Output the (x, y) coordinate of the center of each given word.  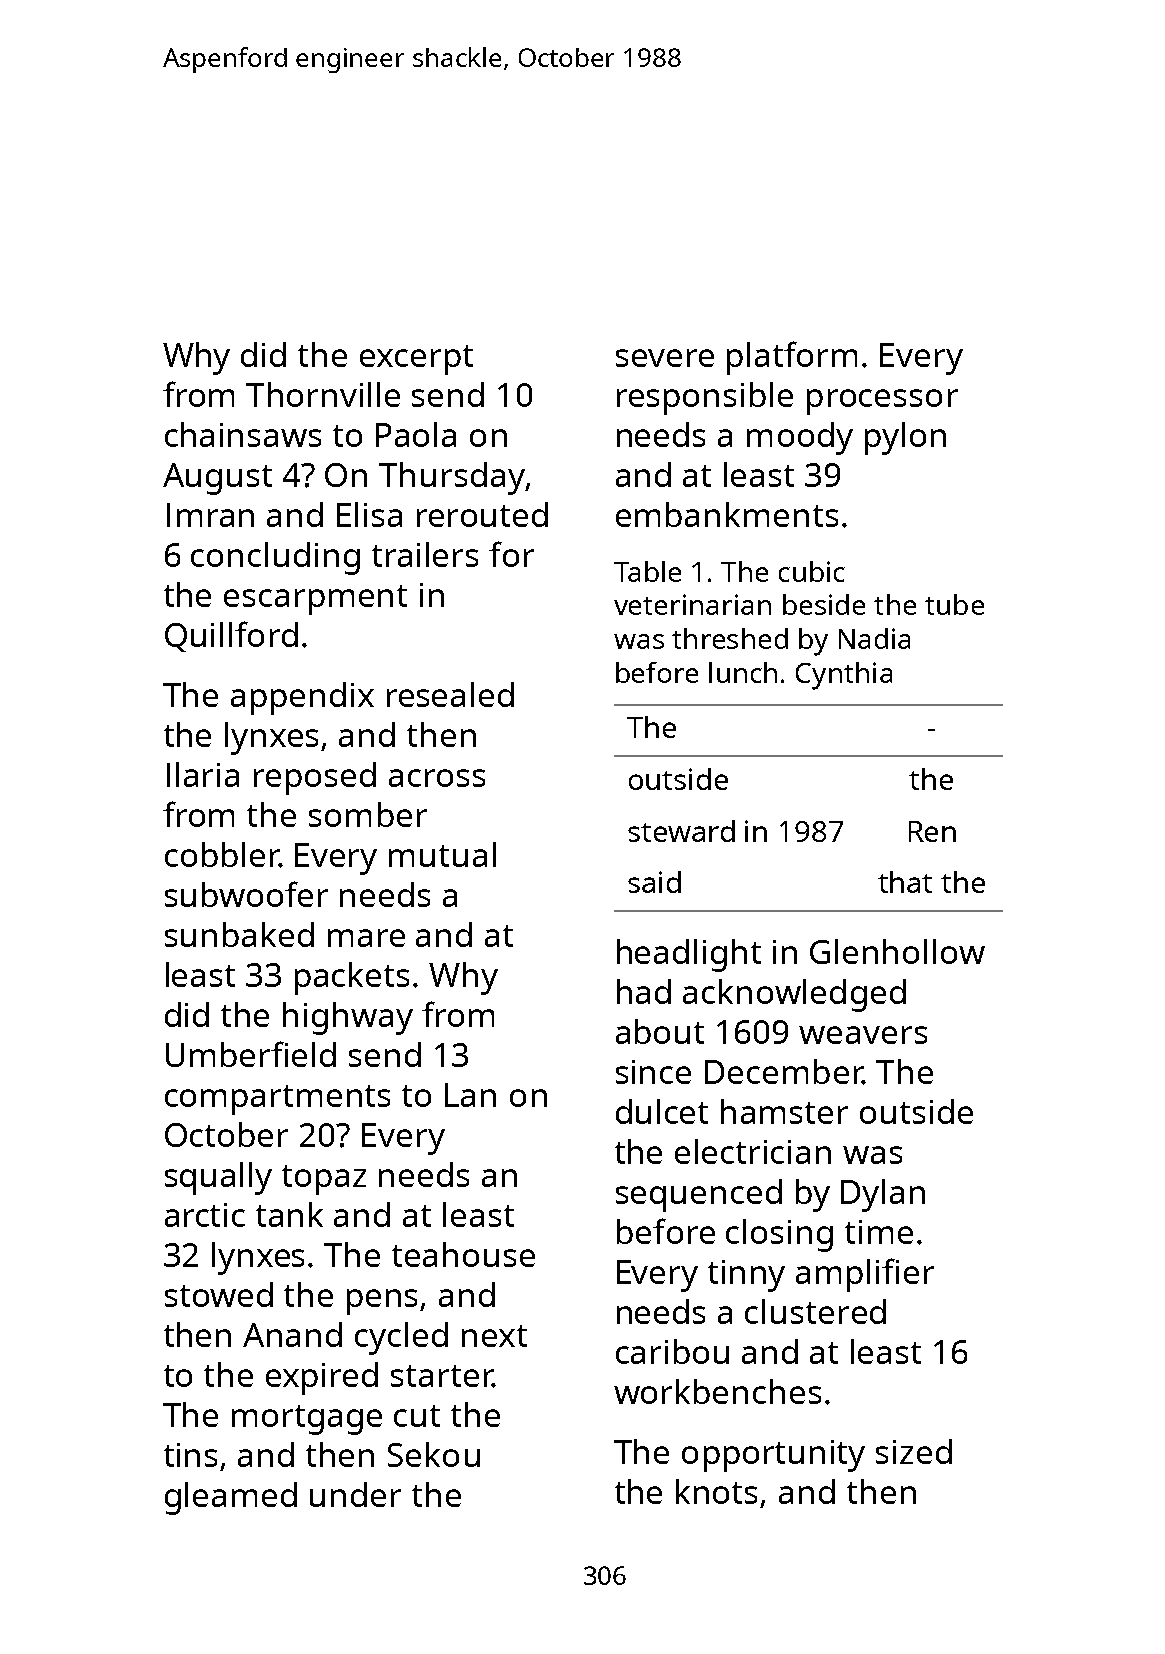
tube (954, 604)
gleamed (231, 1498)
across (437, 778)
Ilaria (203, 774)
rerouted (482, 514)
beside (824, 604)
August (217, 479)
